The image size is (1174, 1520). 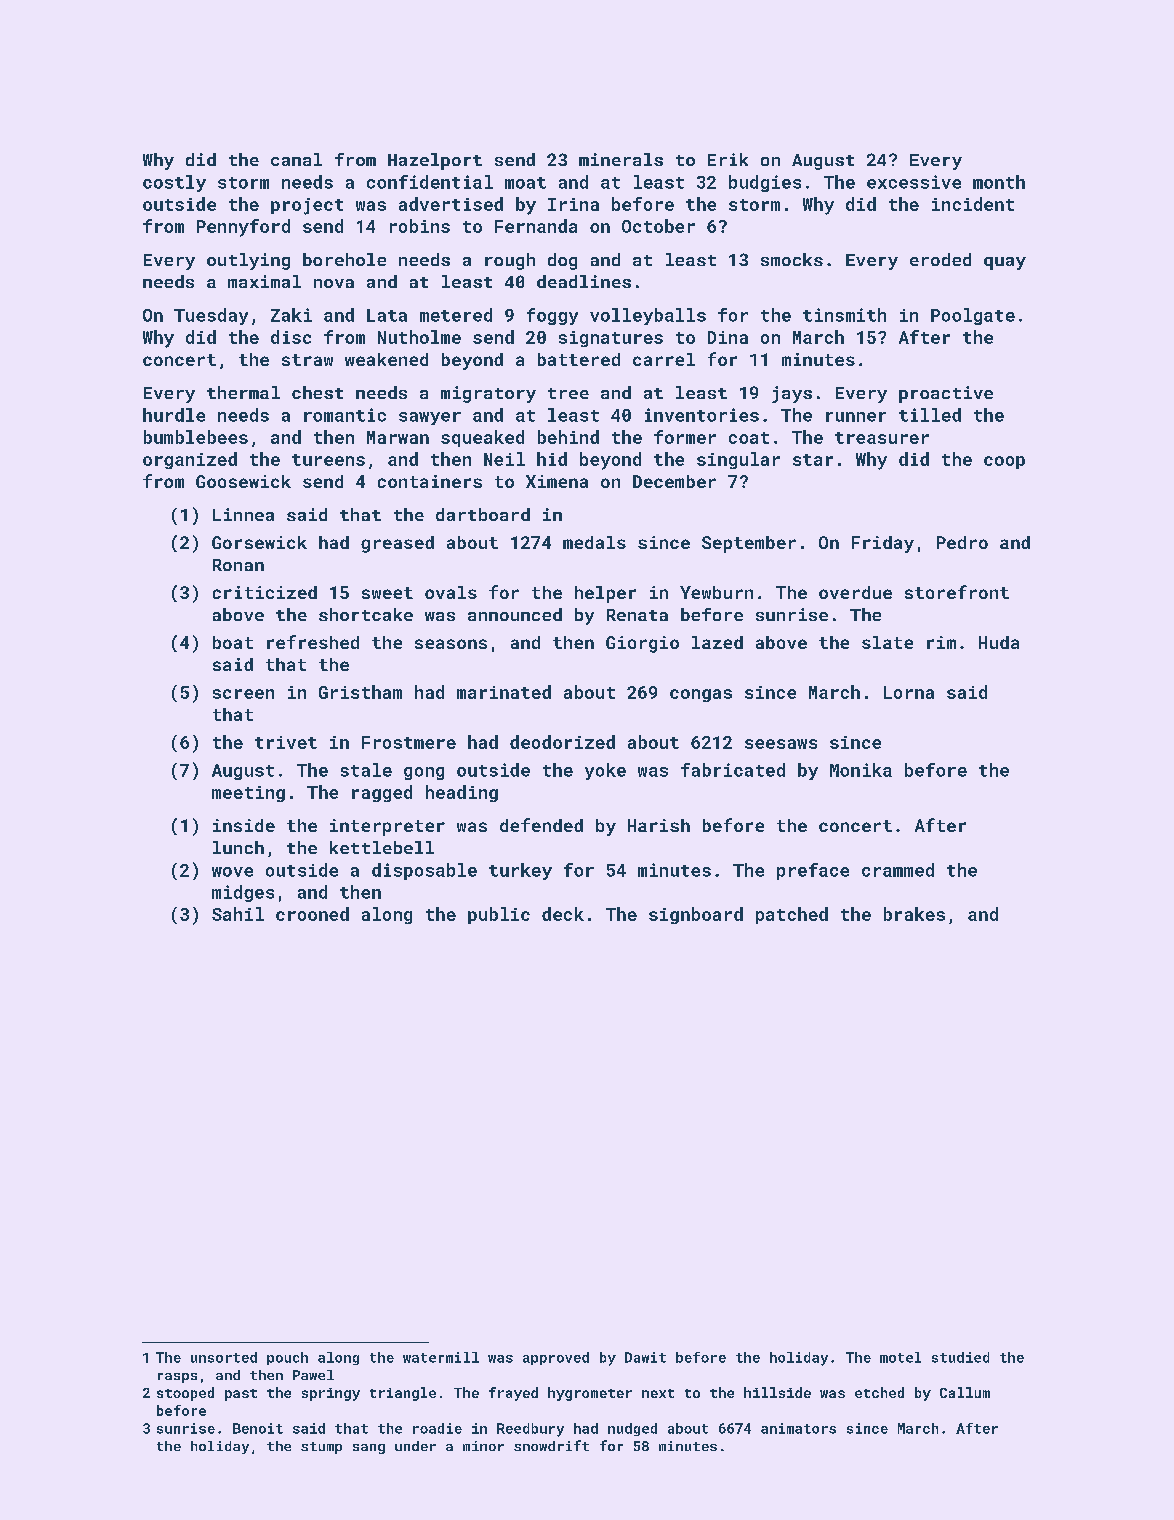 What do you see at coordinates (999, 182) in the screenshot?
I see `month` at bounding box center [999, 182].
